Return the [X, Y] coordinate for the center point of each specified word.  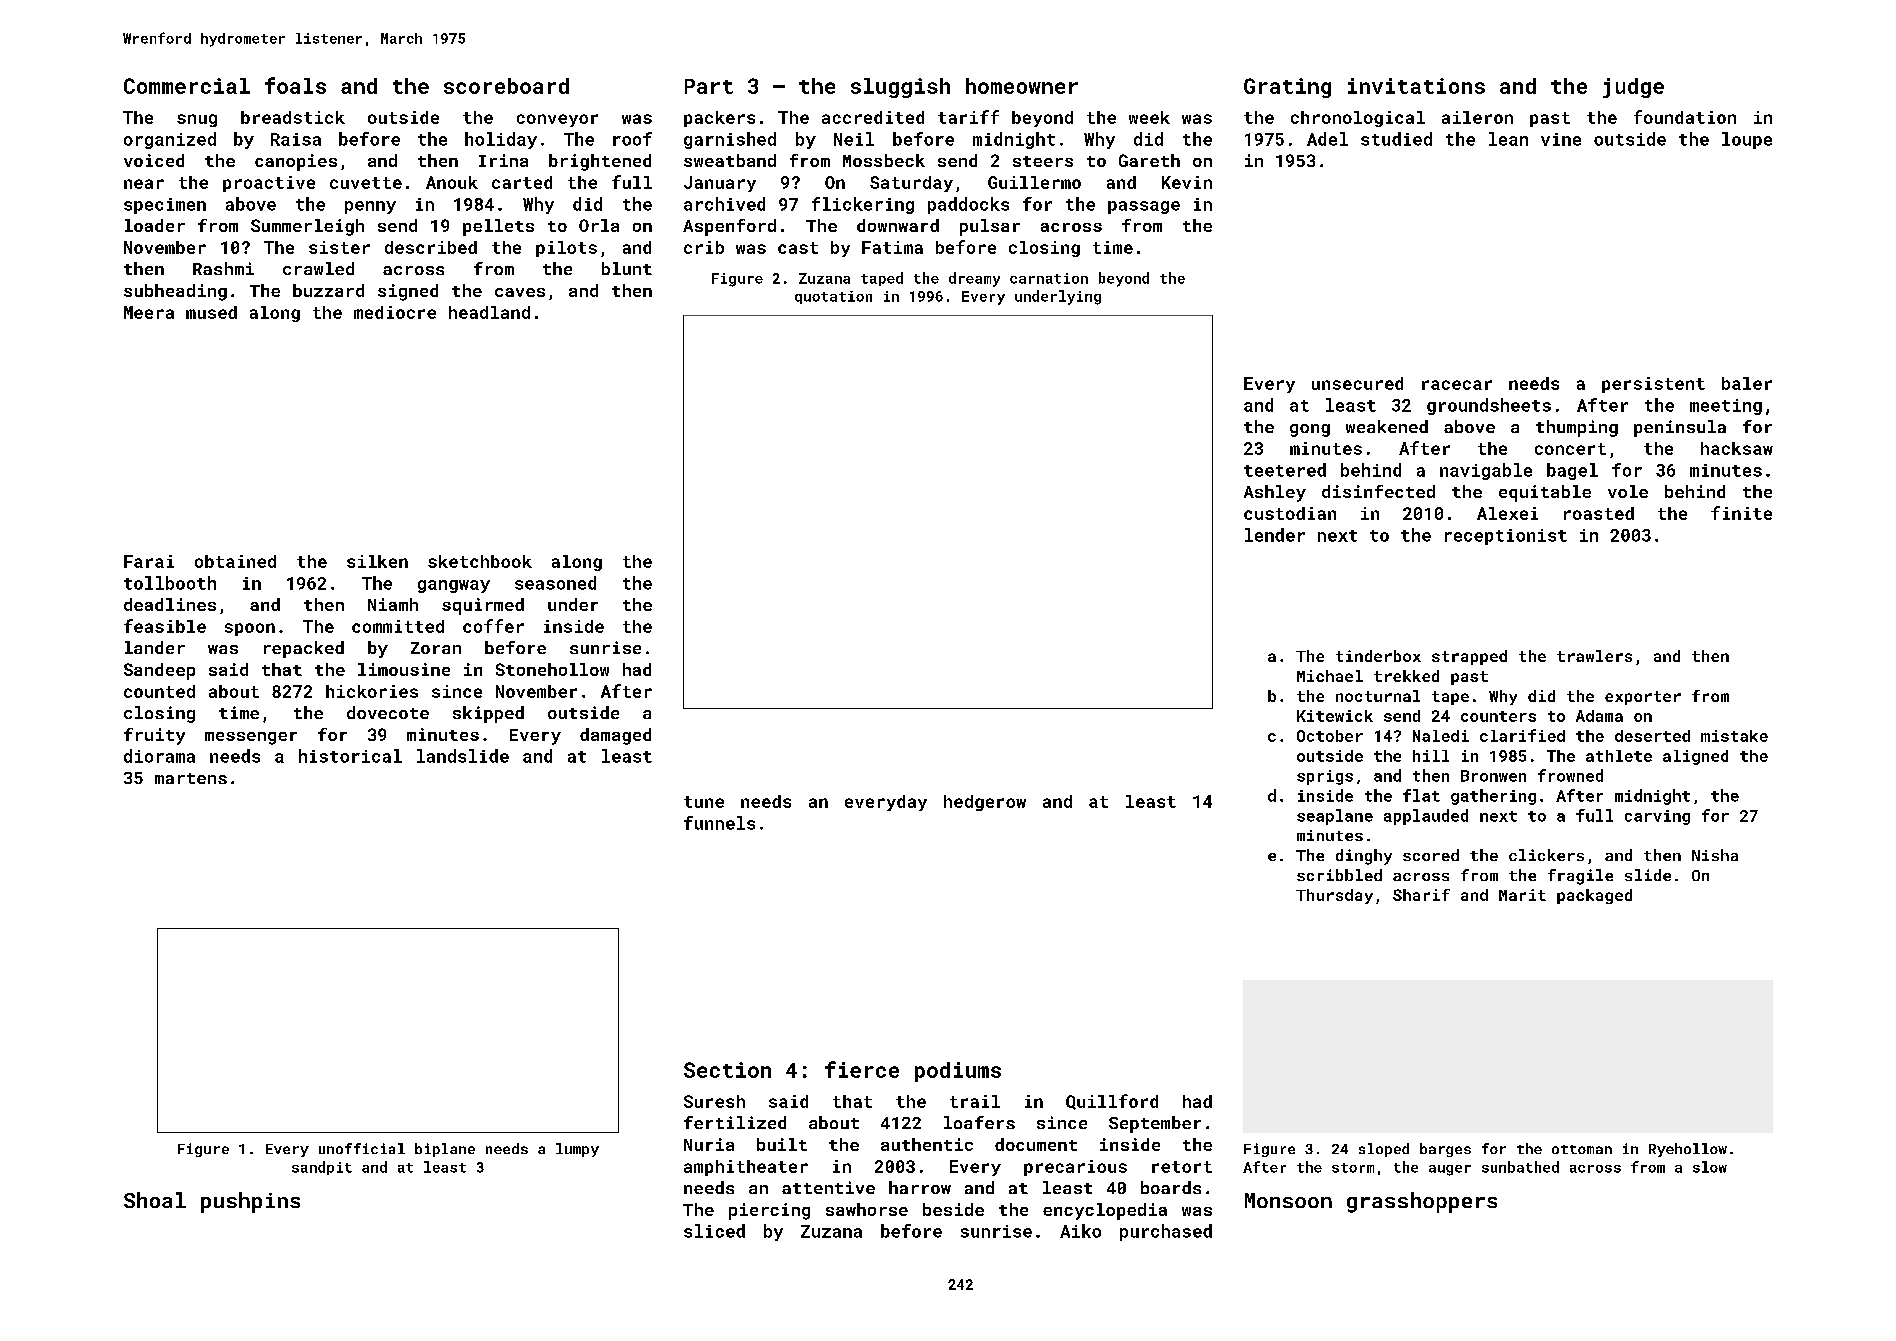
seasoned [555, 583]
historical [350, 756]
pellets [498, 227]
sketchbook [480, 561]
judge [1633, 88]
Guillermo [1034, 182]
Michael [1330, 676]
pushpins [250, 1202]
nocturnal [1378, 696]
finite [1741, 513]
